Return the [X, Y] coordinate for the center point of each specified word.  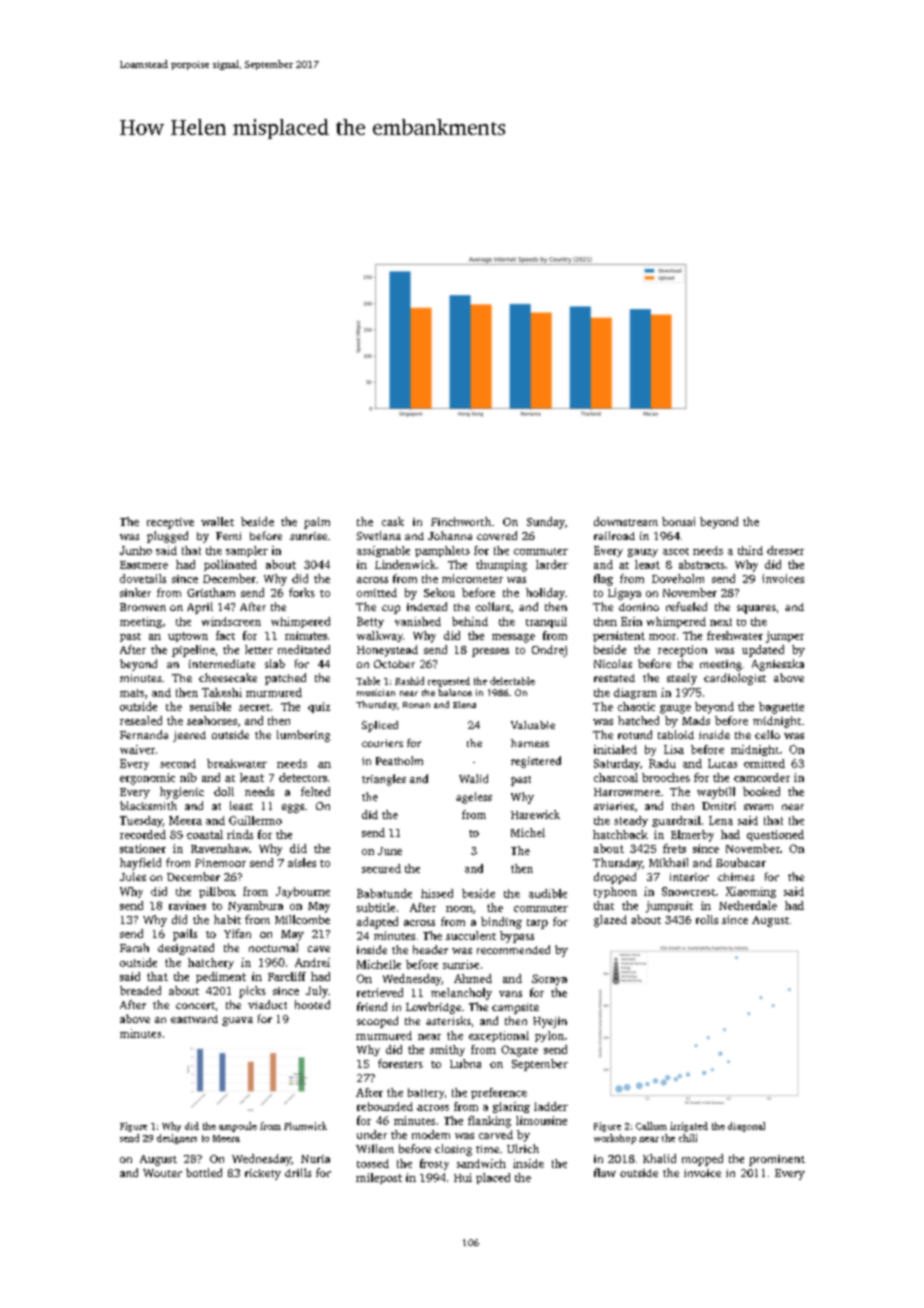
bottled [204, 1172]
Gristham [211, 592]
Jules [133, 876]
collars [493, 606]
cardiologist [735, 679]
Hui [463, 1177]
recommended [513, 949]
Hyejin [550, 1022]
